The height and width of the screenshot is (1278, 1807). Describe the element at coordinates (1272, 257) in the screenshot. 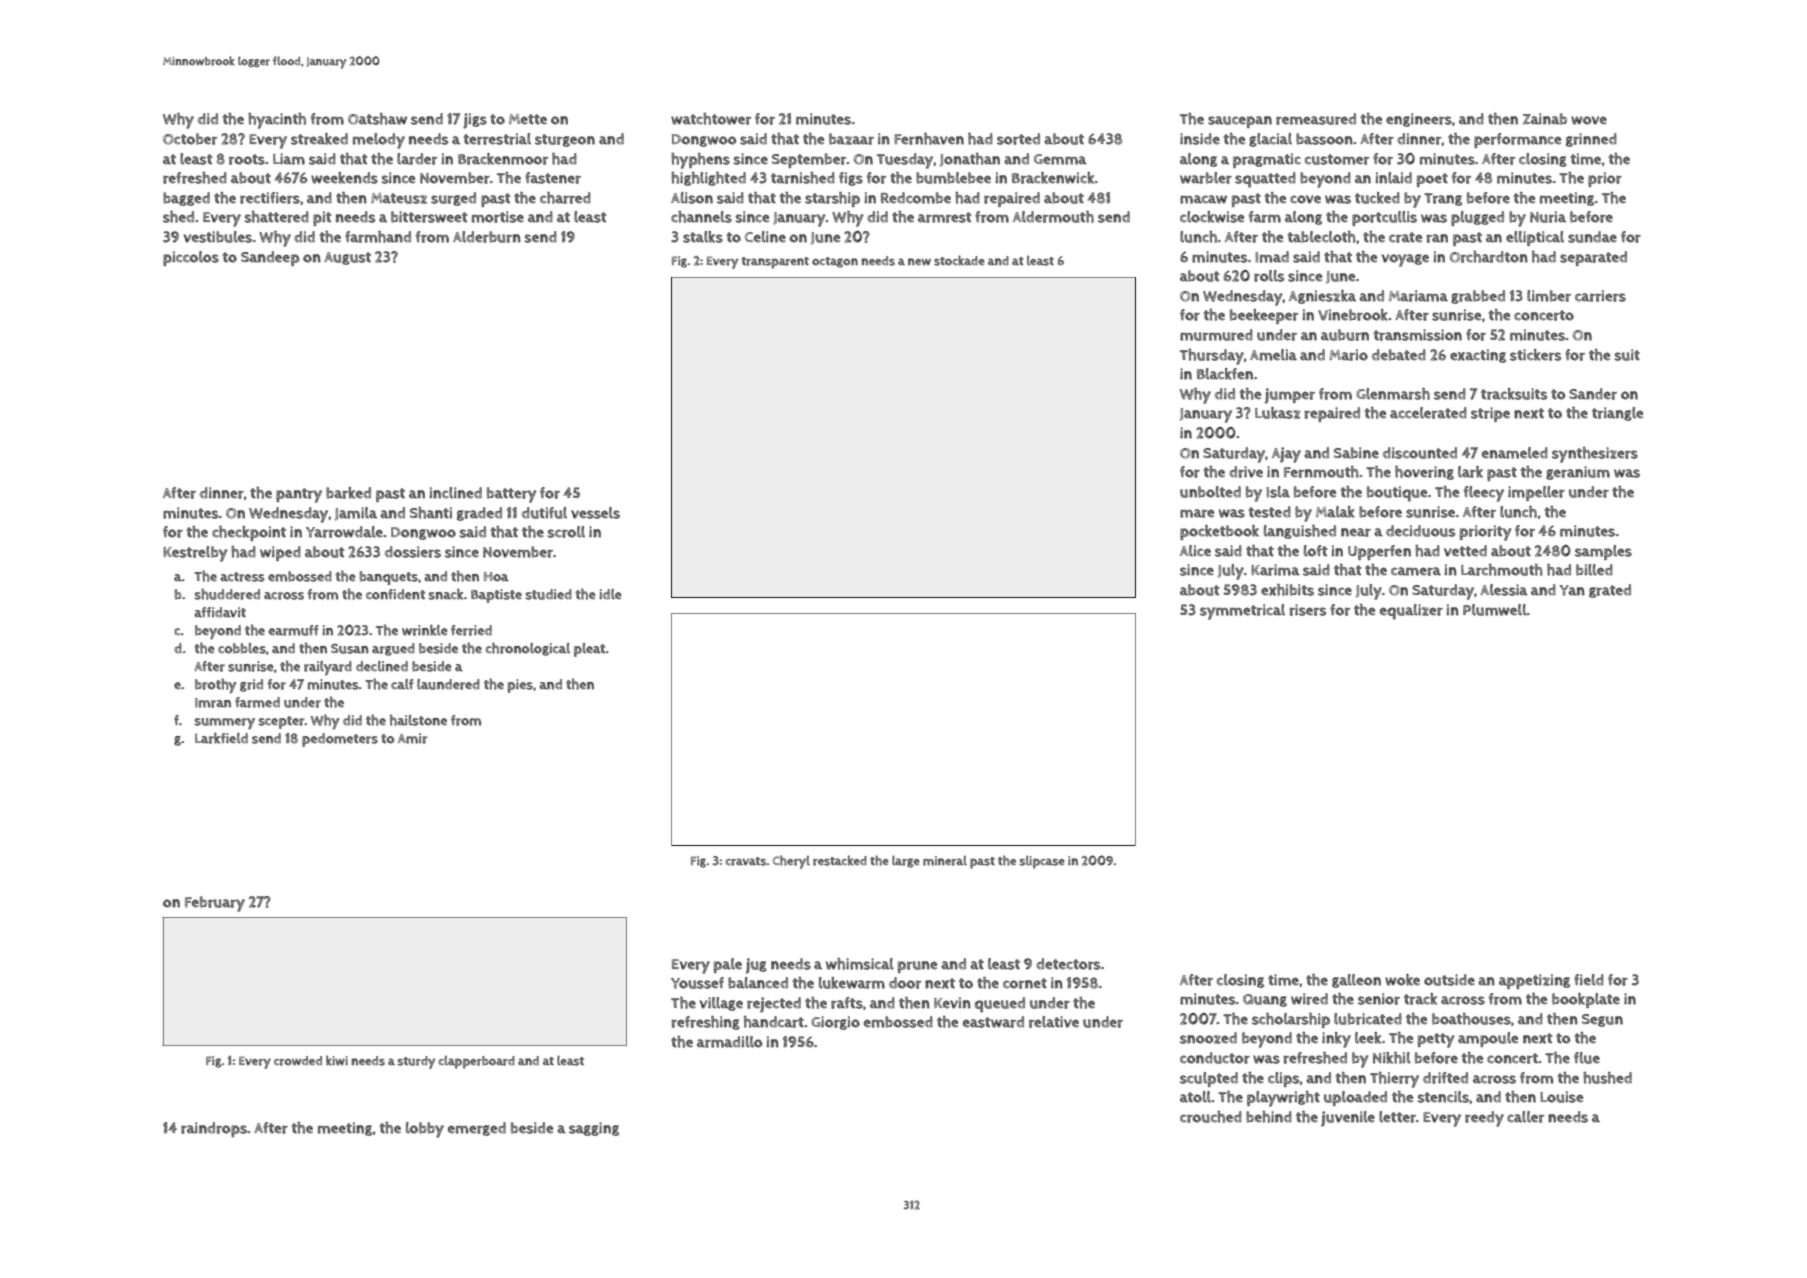

I see `Imad` at that location.
